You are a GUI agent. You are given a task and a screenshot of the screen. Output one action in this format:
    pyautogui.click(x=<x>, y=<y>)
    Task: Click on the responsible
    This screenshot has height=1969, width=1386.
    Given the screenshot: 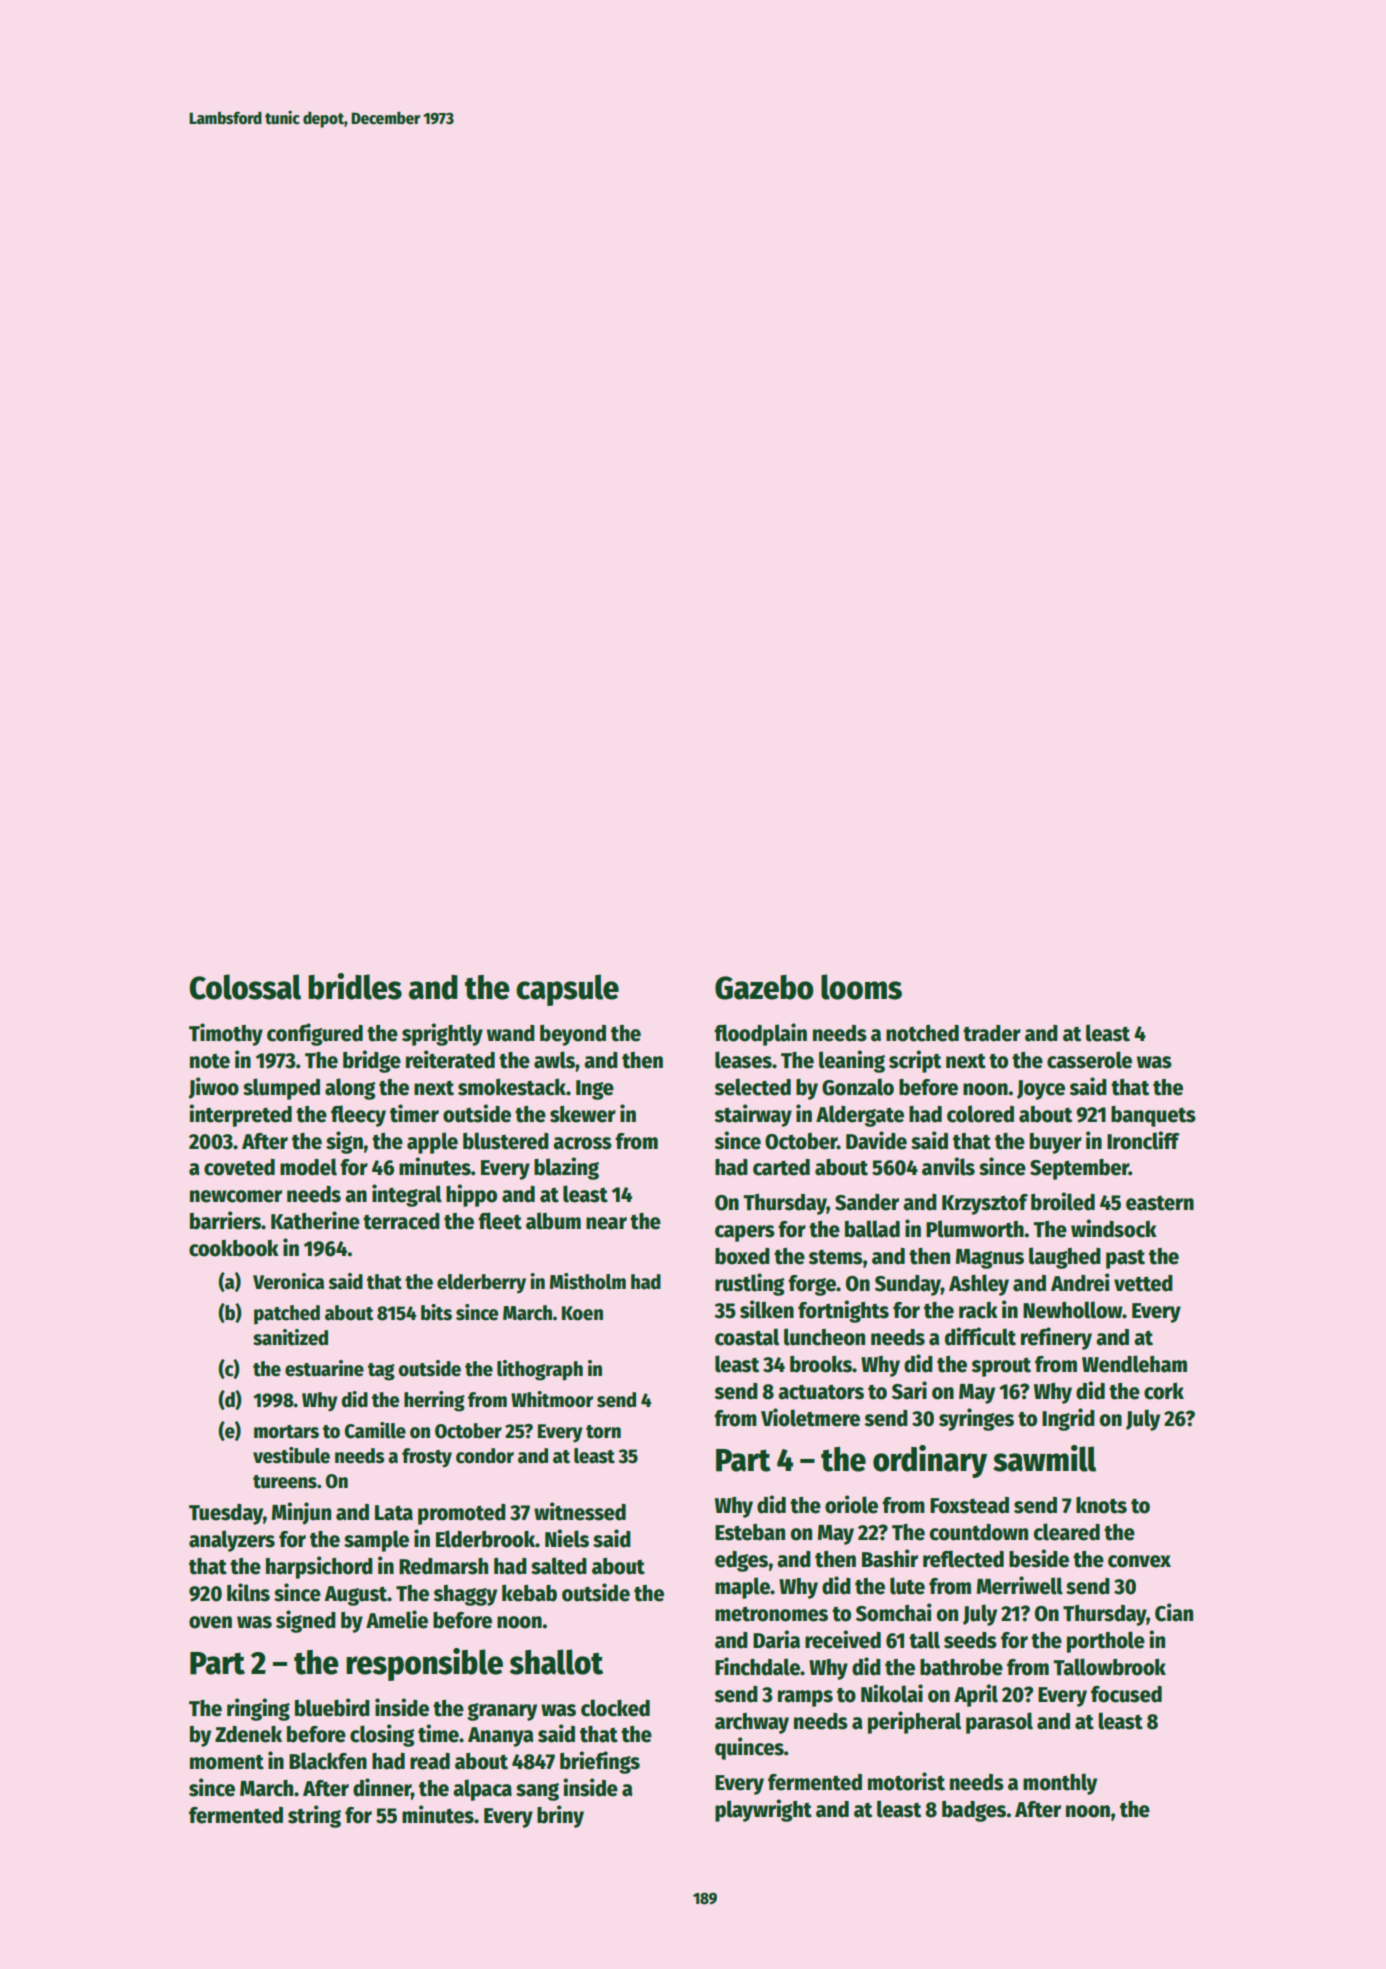 What is the action you would take?
    pyautogui.click(x=424, y=1664)
